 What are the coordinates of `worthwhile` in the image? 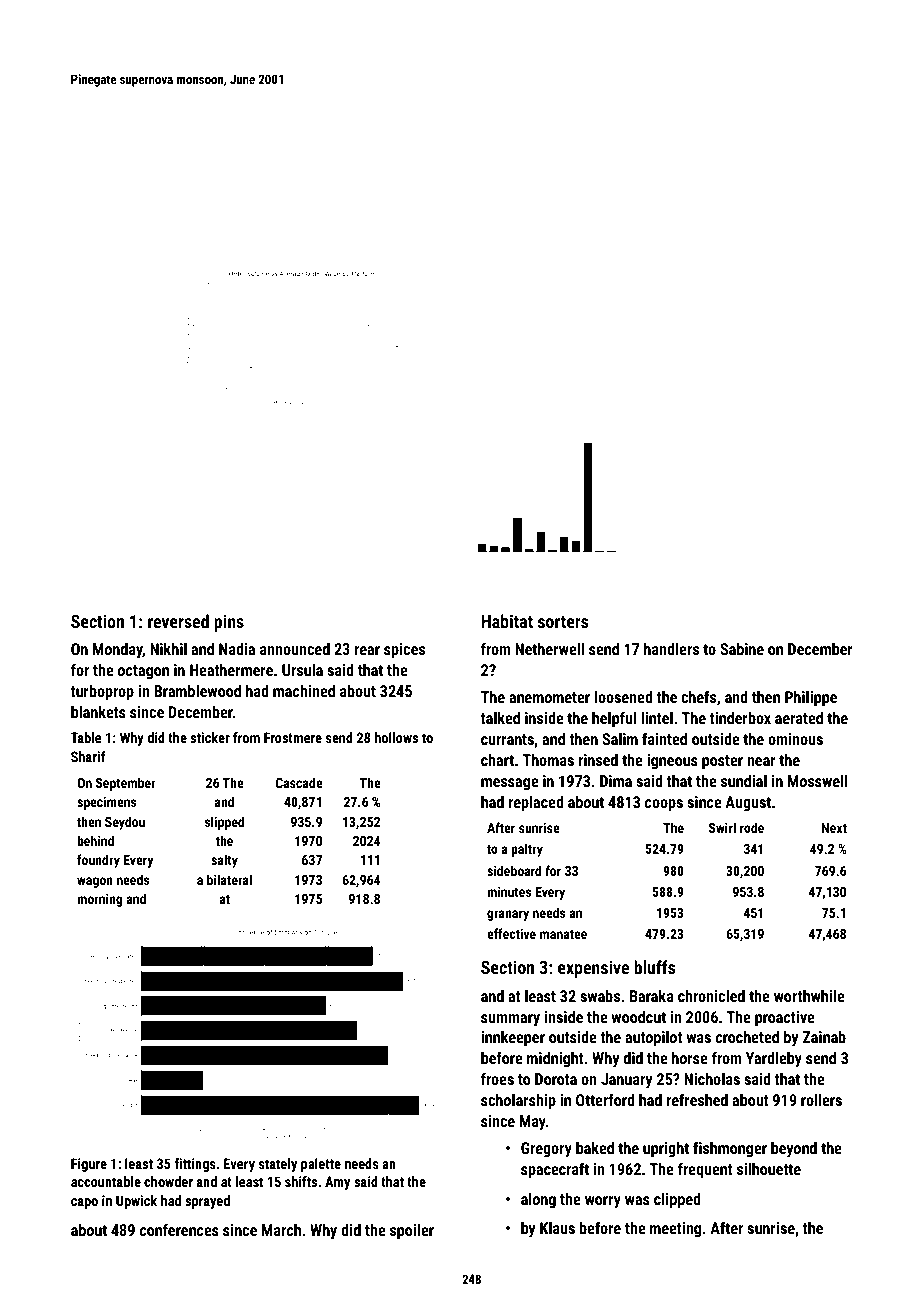 It's located at (809, 996).
